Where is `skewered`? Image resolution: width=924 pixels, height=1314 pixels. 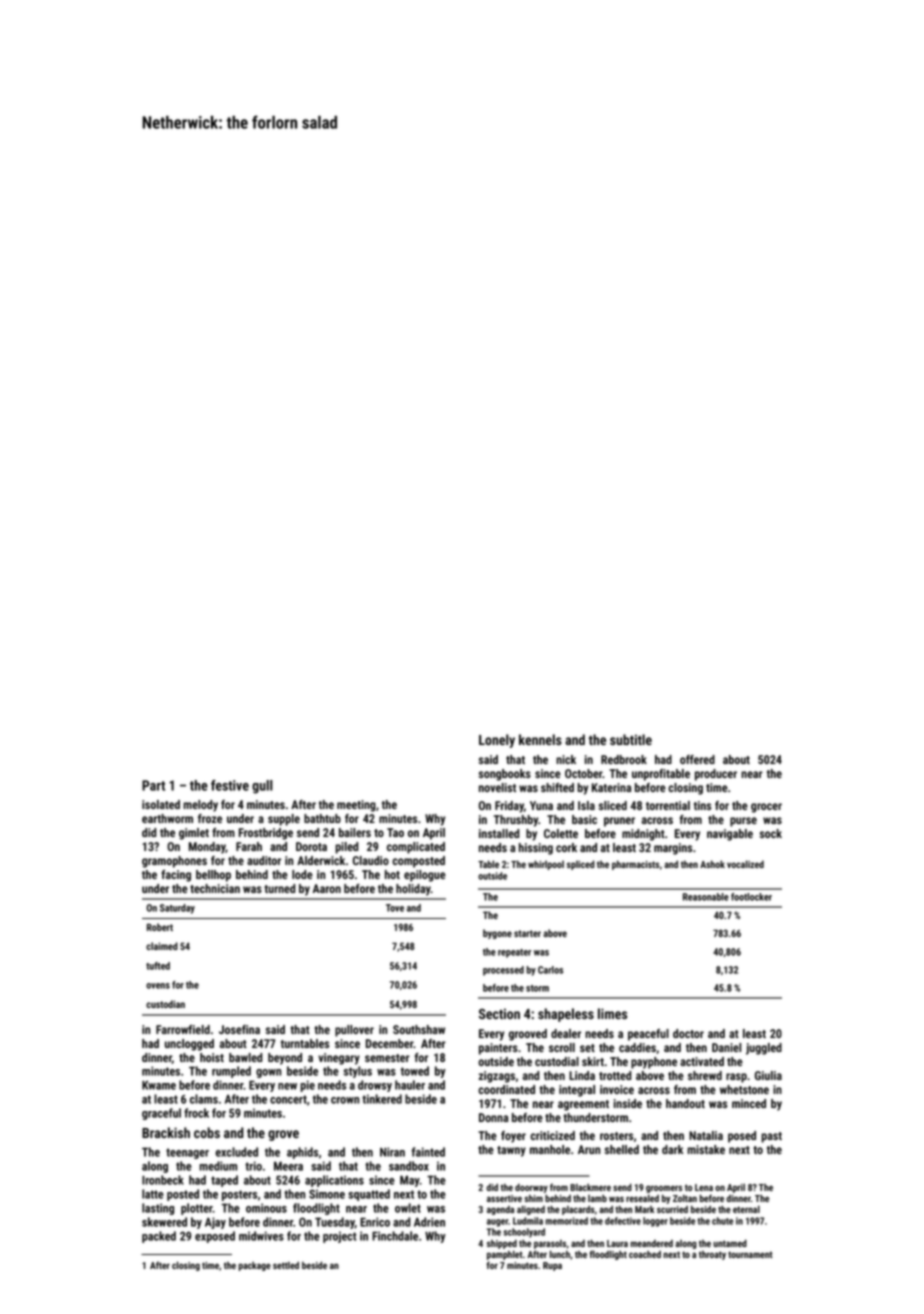 skewered is located at coordinates (164, 1222).
